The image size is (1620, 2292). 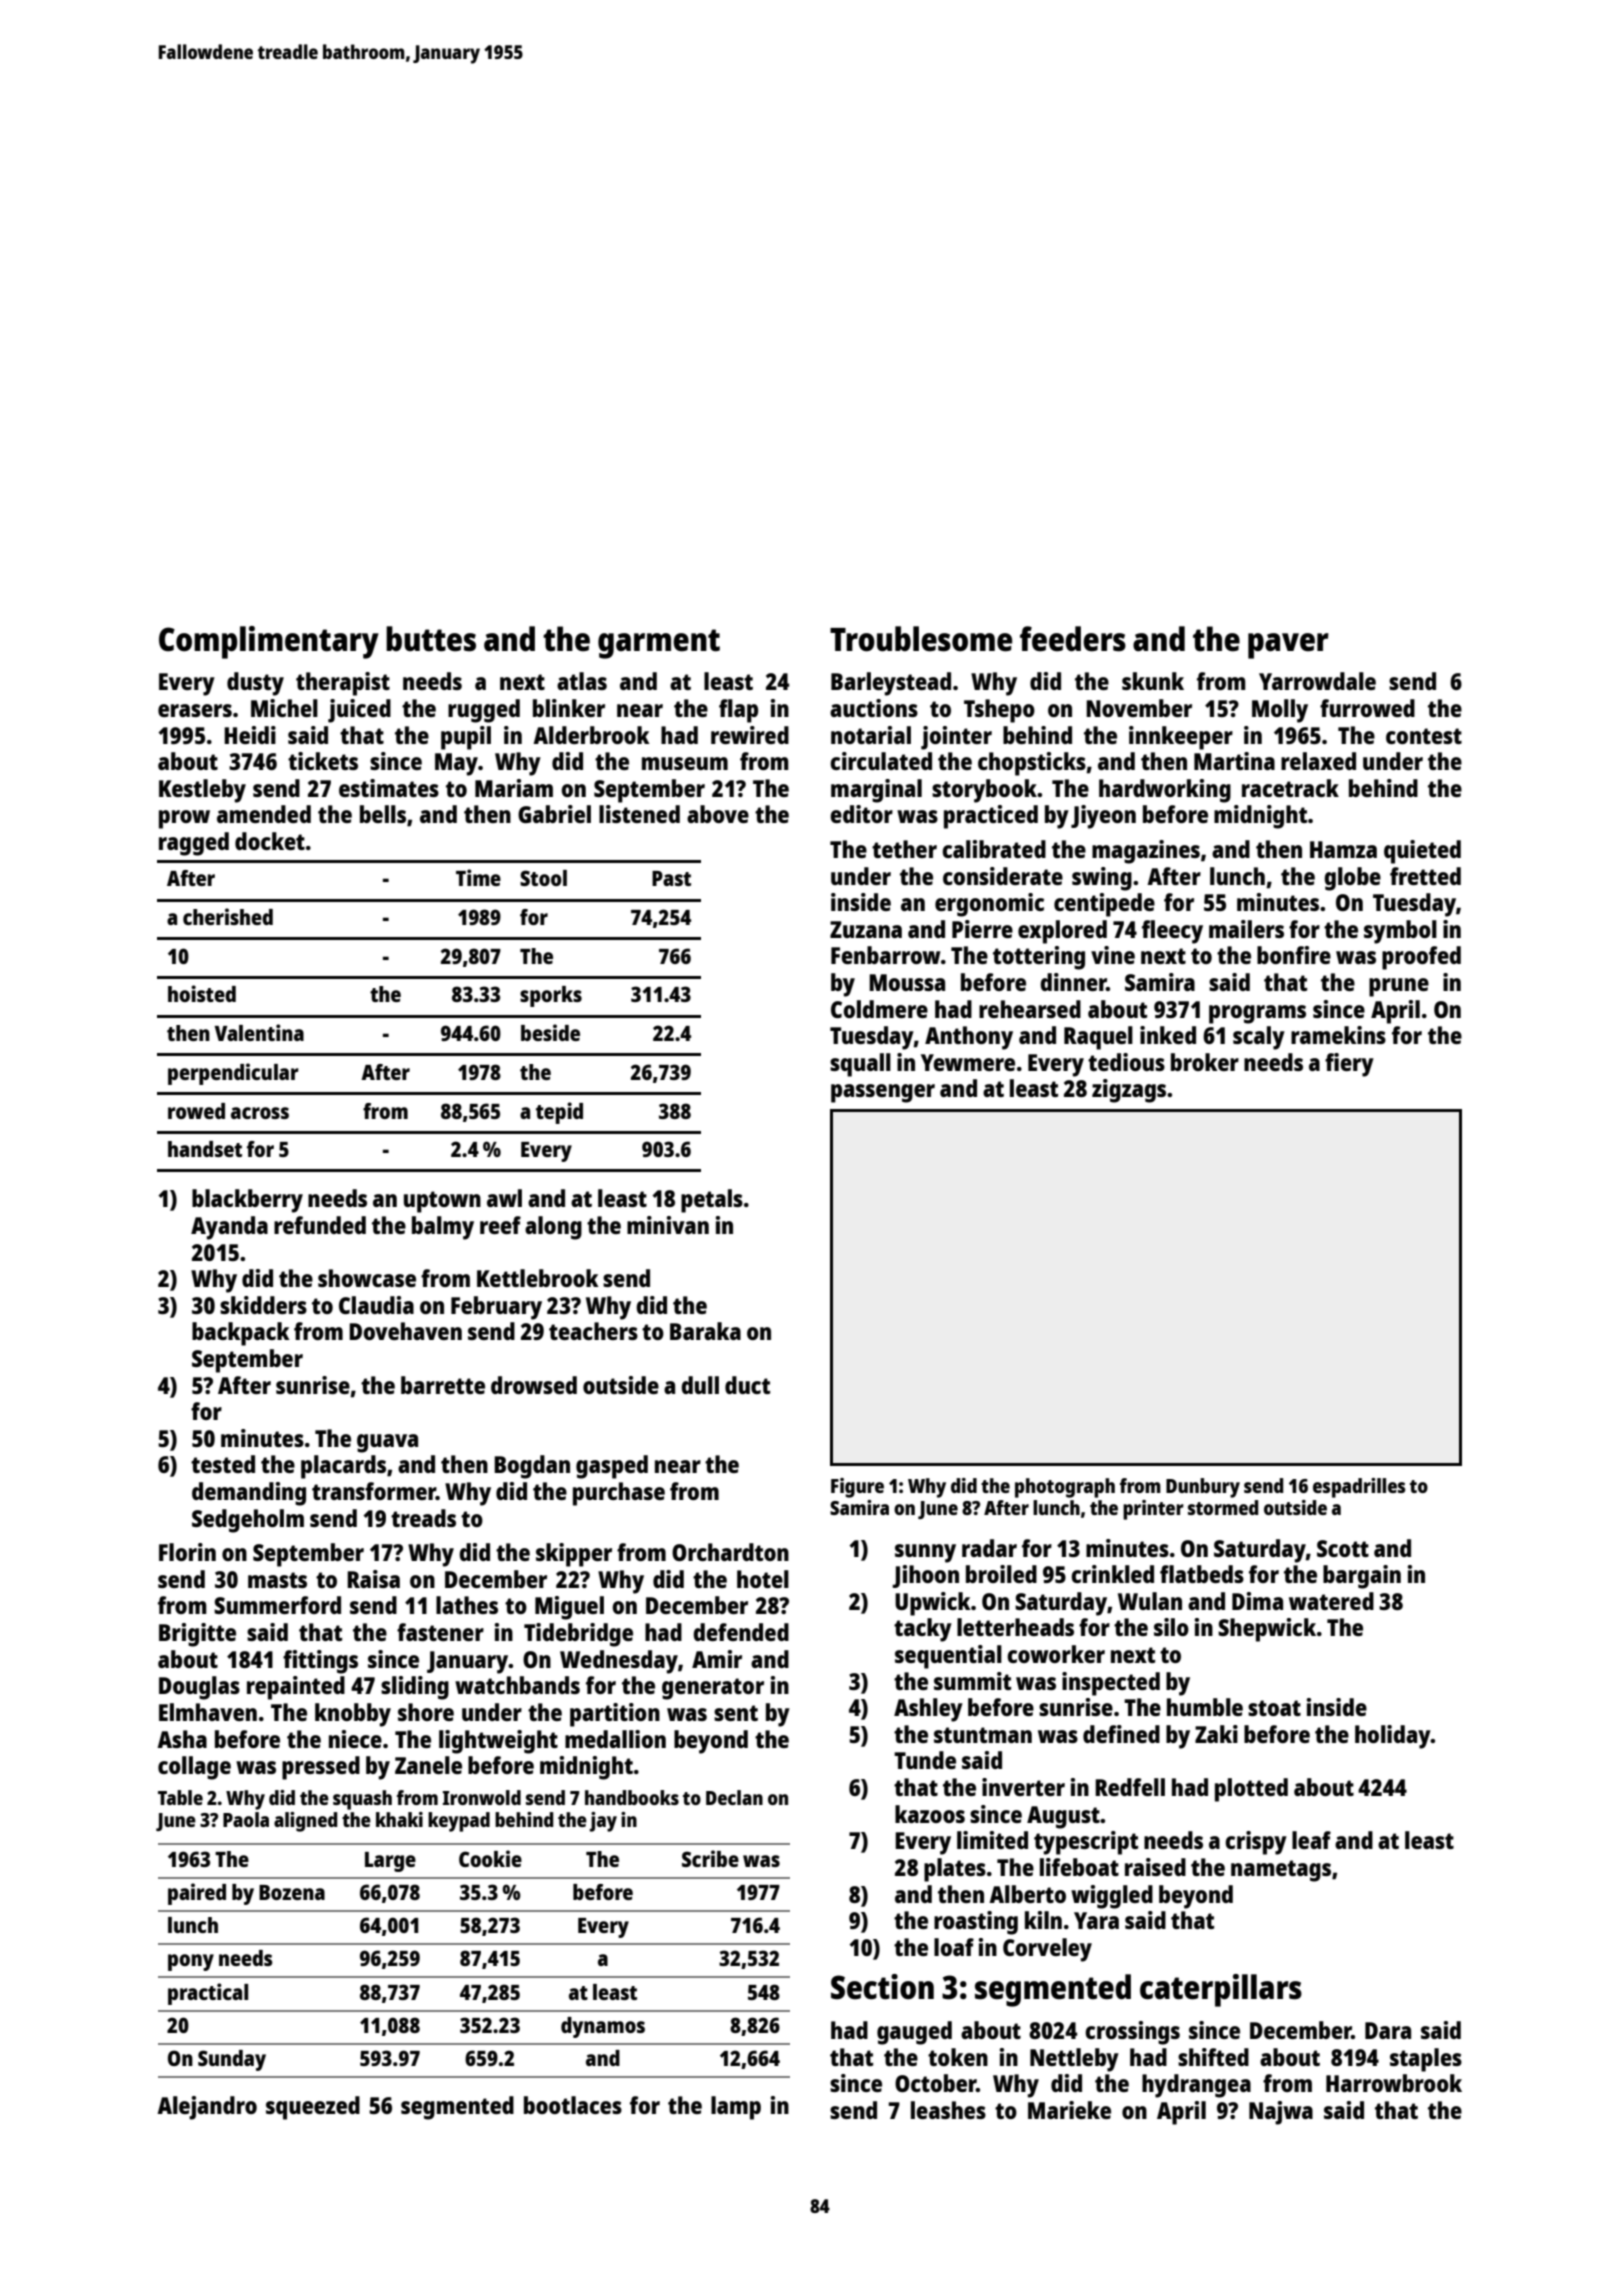 What do you see at coordinates (207, 2108) in the image?
I see `Alejandro` at bounding box center [207, 2108].
